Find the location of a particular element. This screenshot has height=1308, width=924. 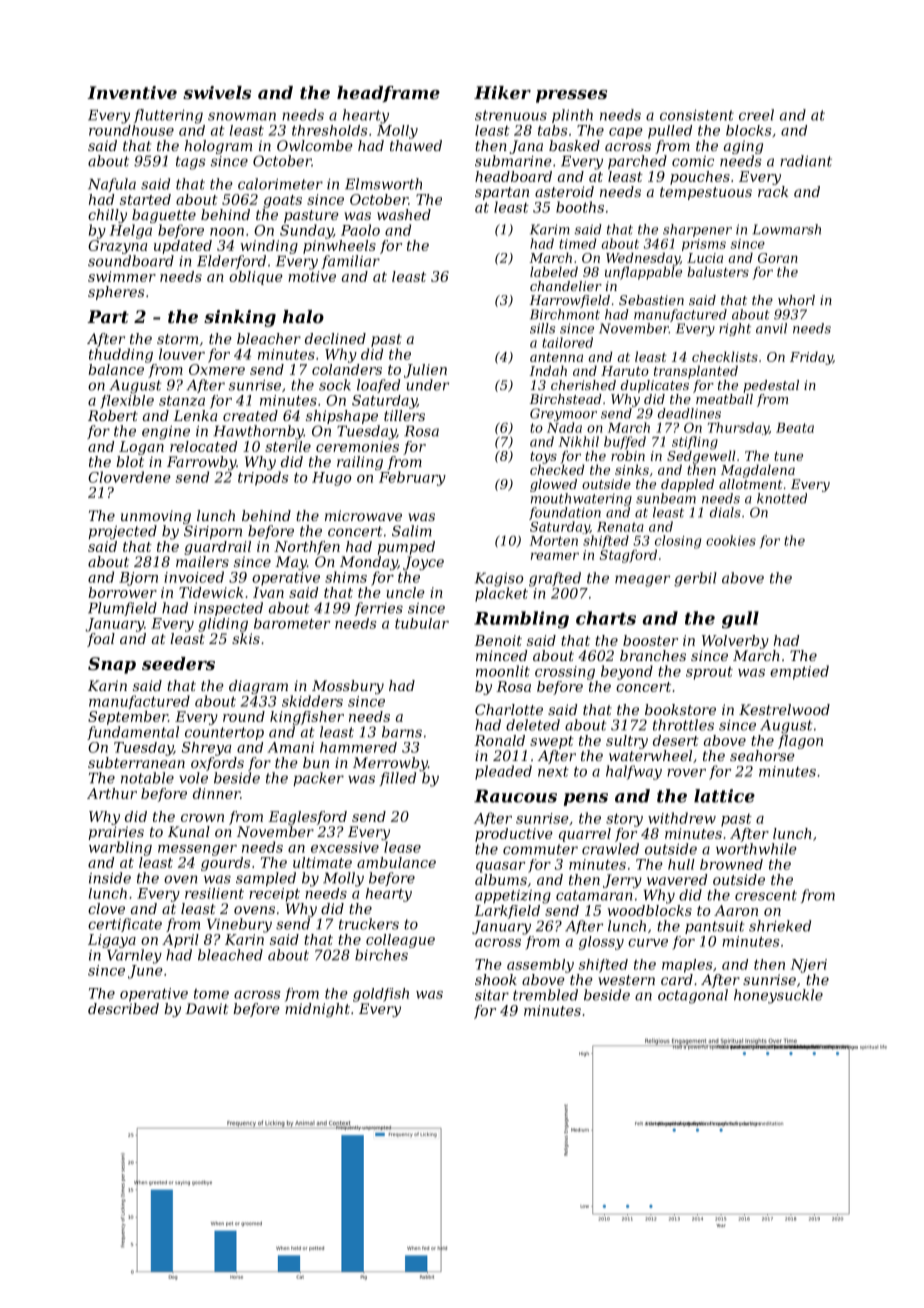

headframe is located at coordinates (388, 94).
